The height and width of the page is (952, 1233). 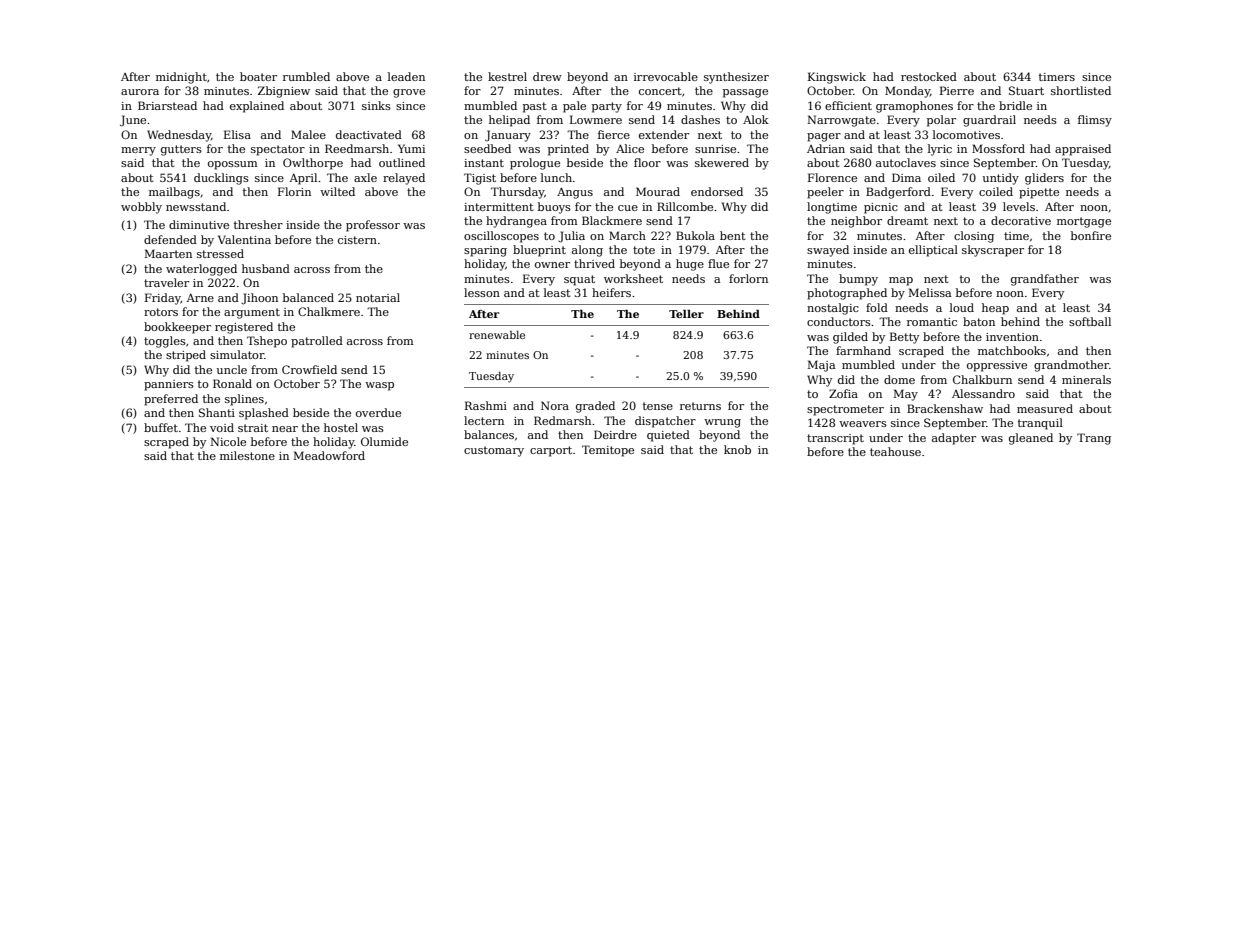 I want to click on Maja, so click(x=821, y=366).
